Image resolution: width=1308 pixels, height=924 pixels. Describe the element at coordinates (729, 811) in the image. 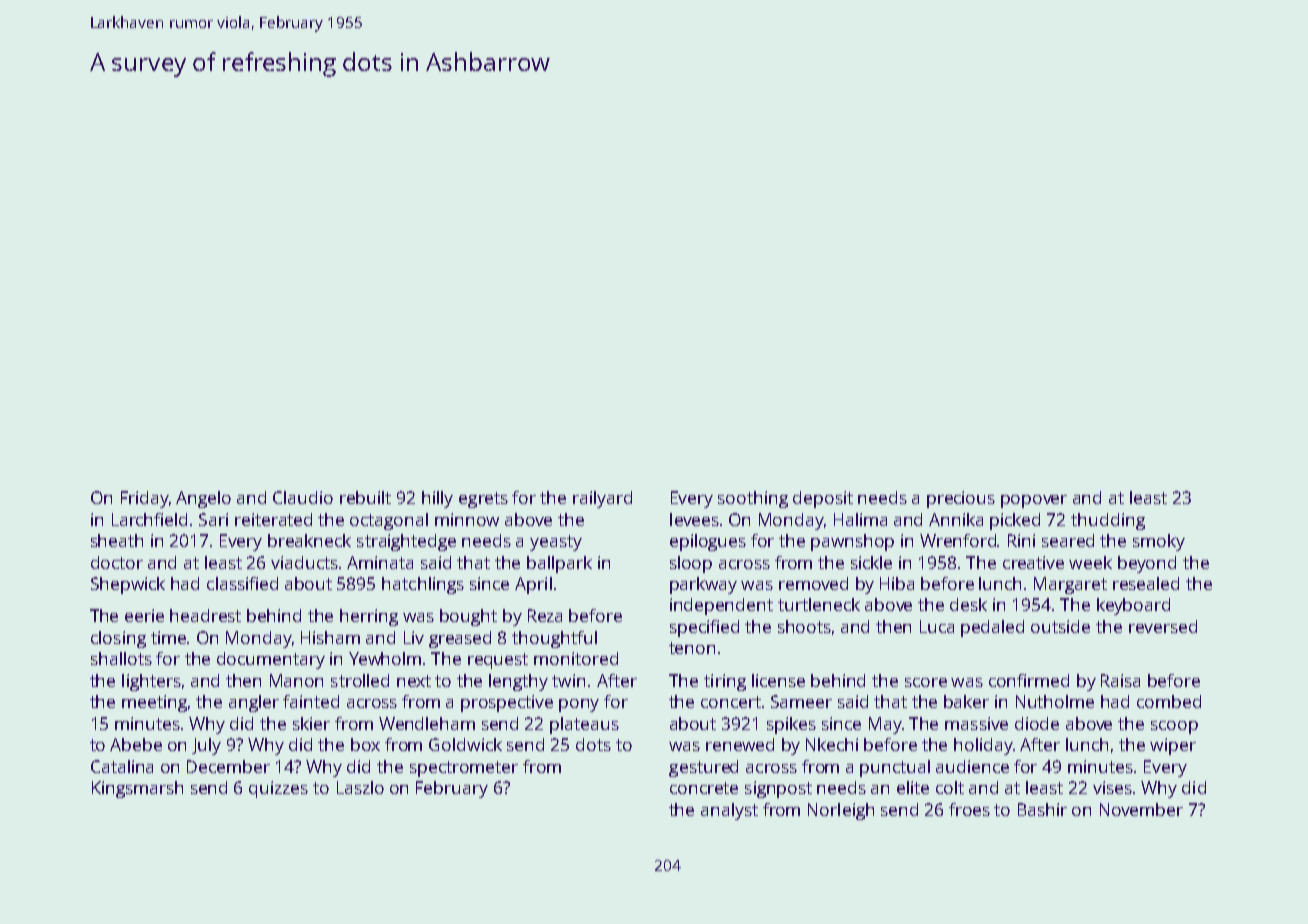

I see `analyst` at that location.
